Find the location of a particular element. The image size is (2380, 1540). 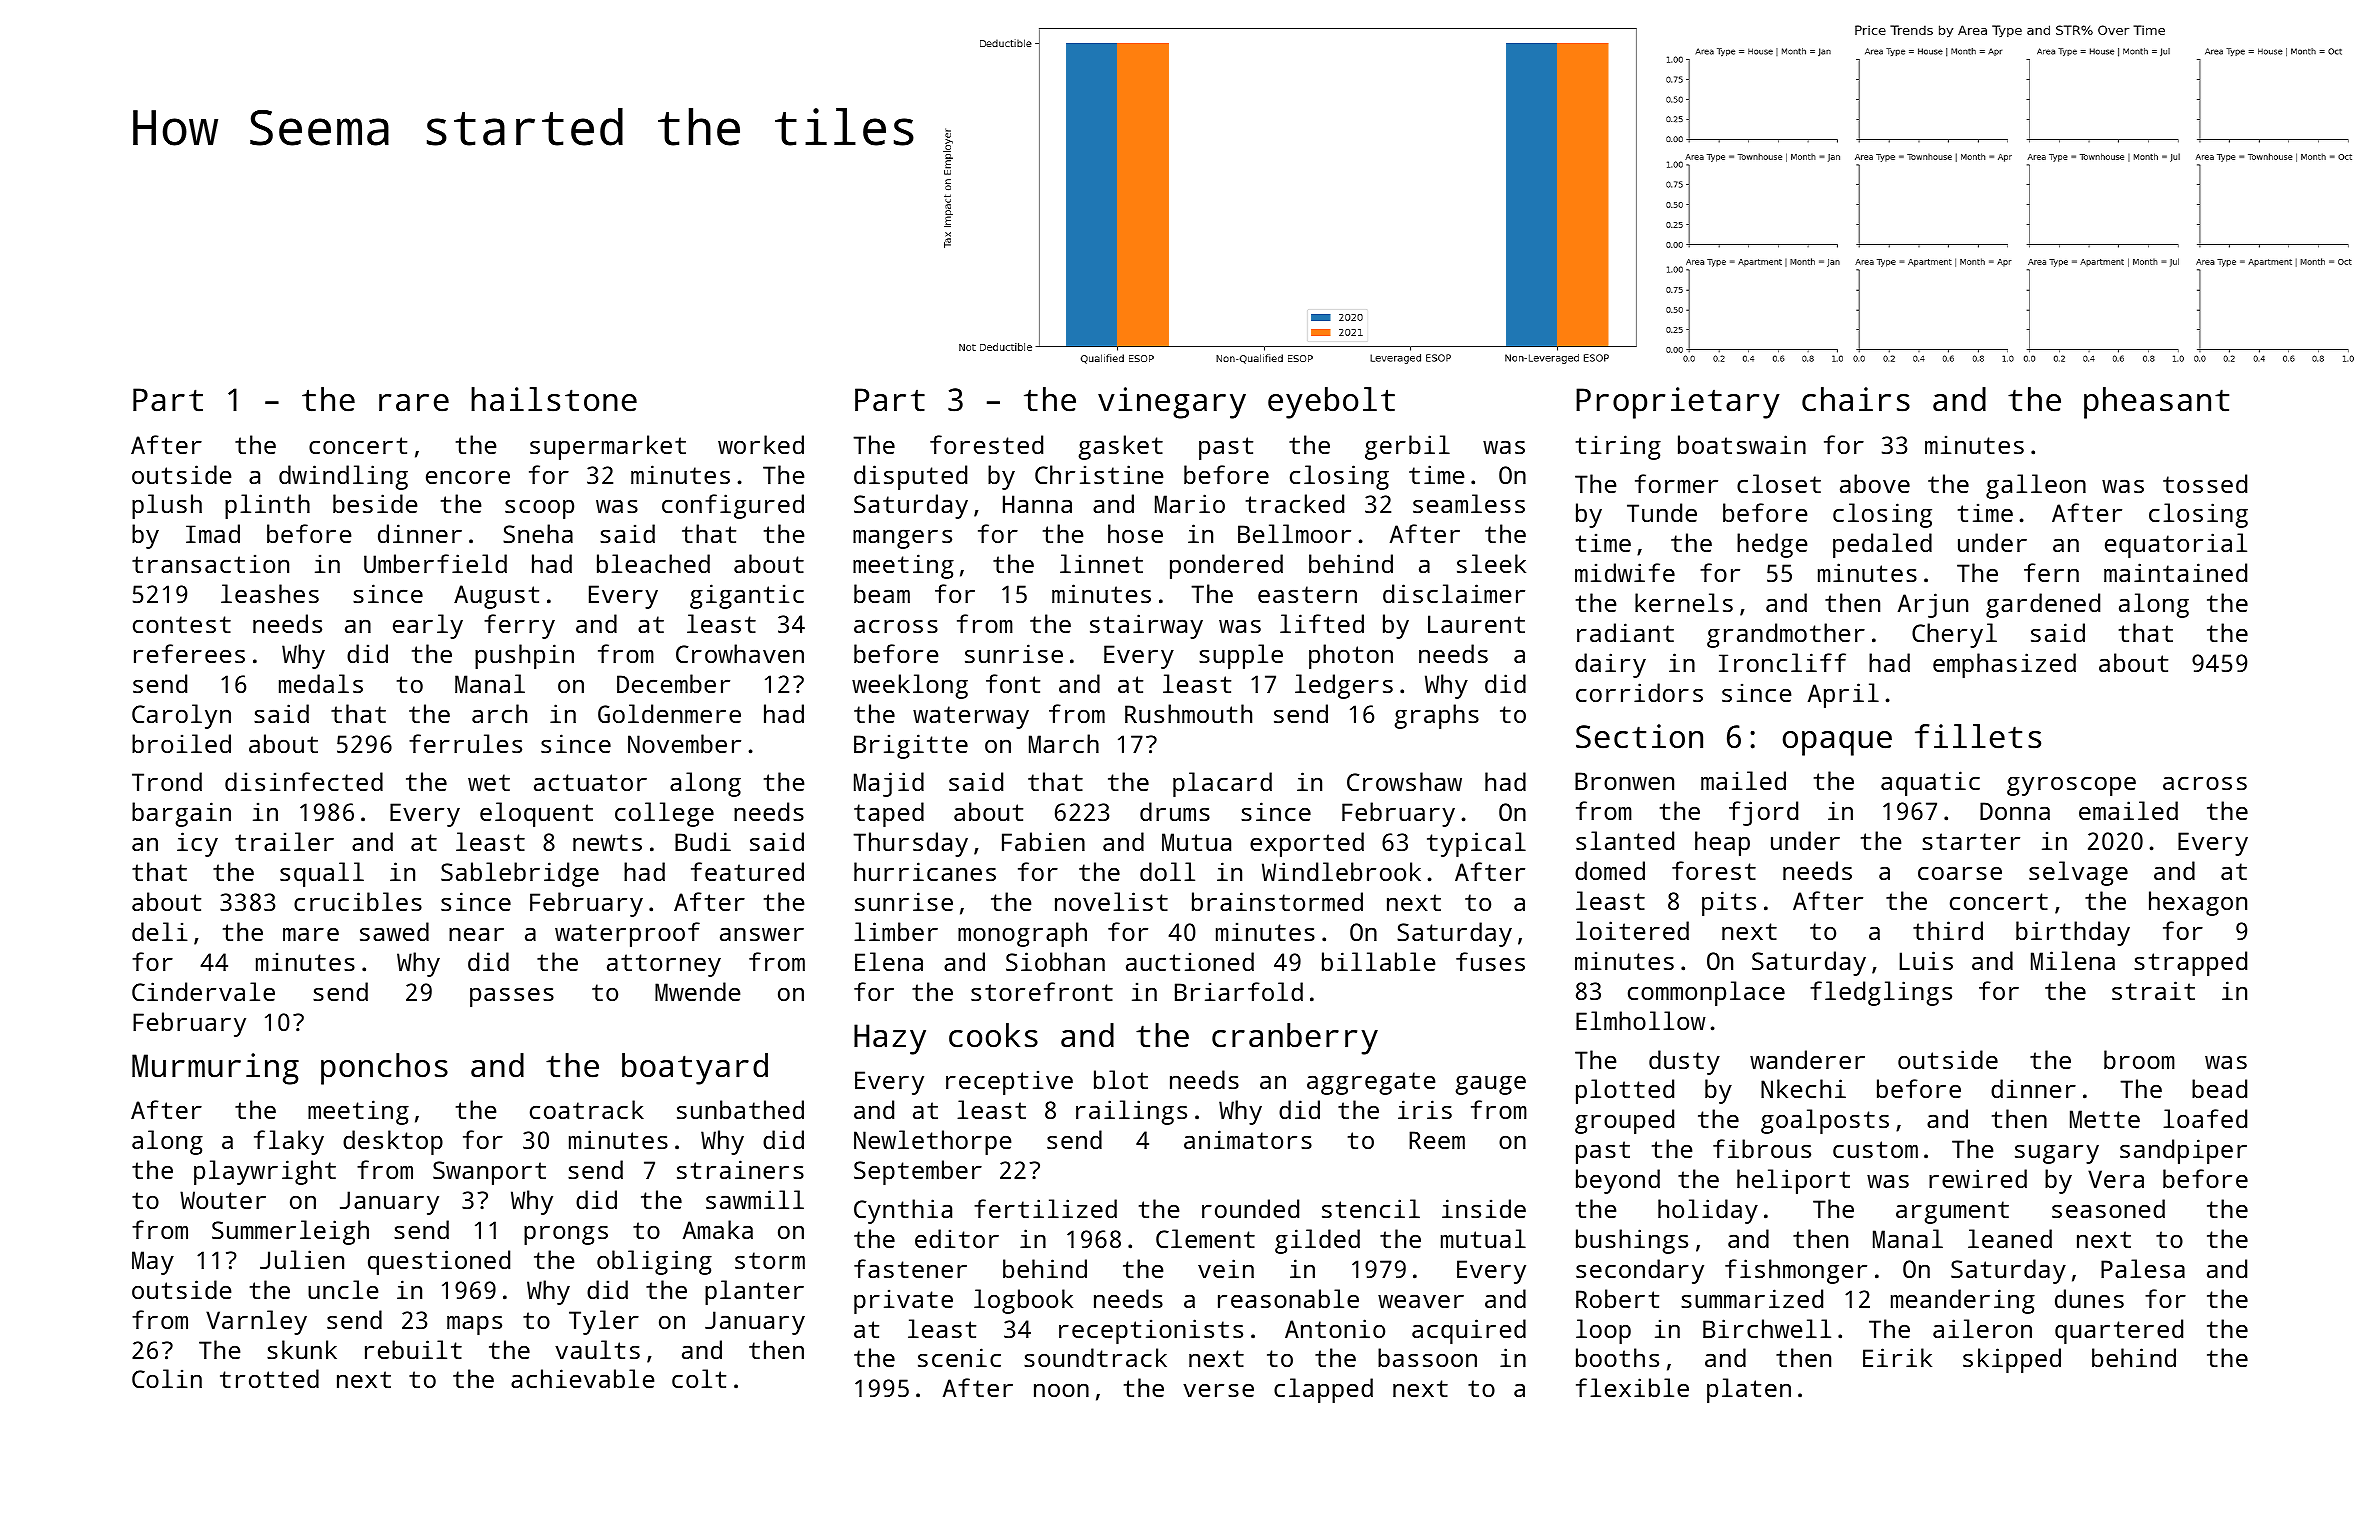

Fabien is located at coordinates (1043, 841).
